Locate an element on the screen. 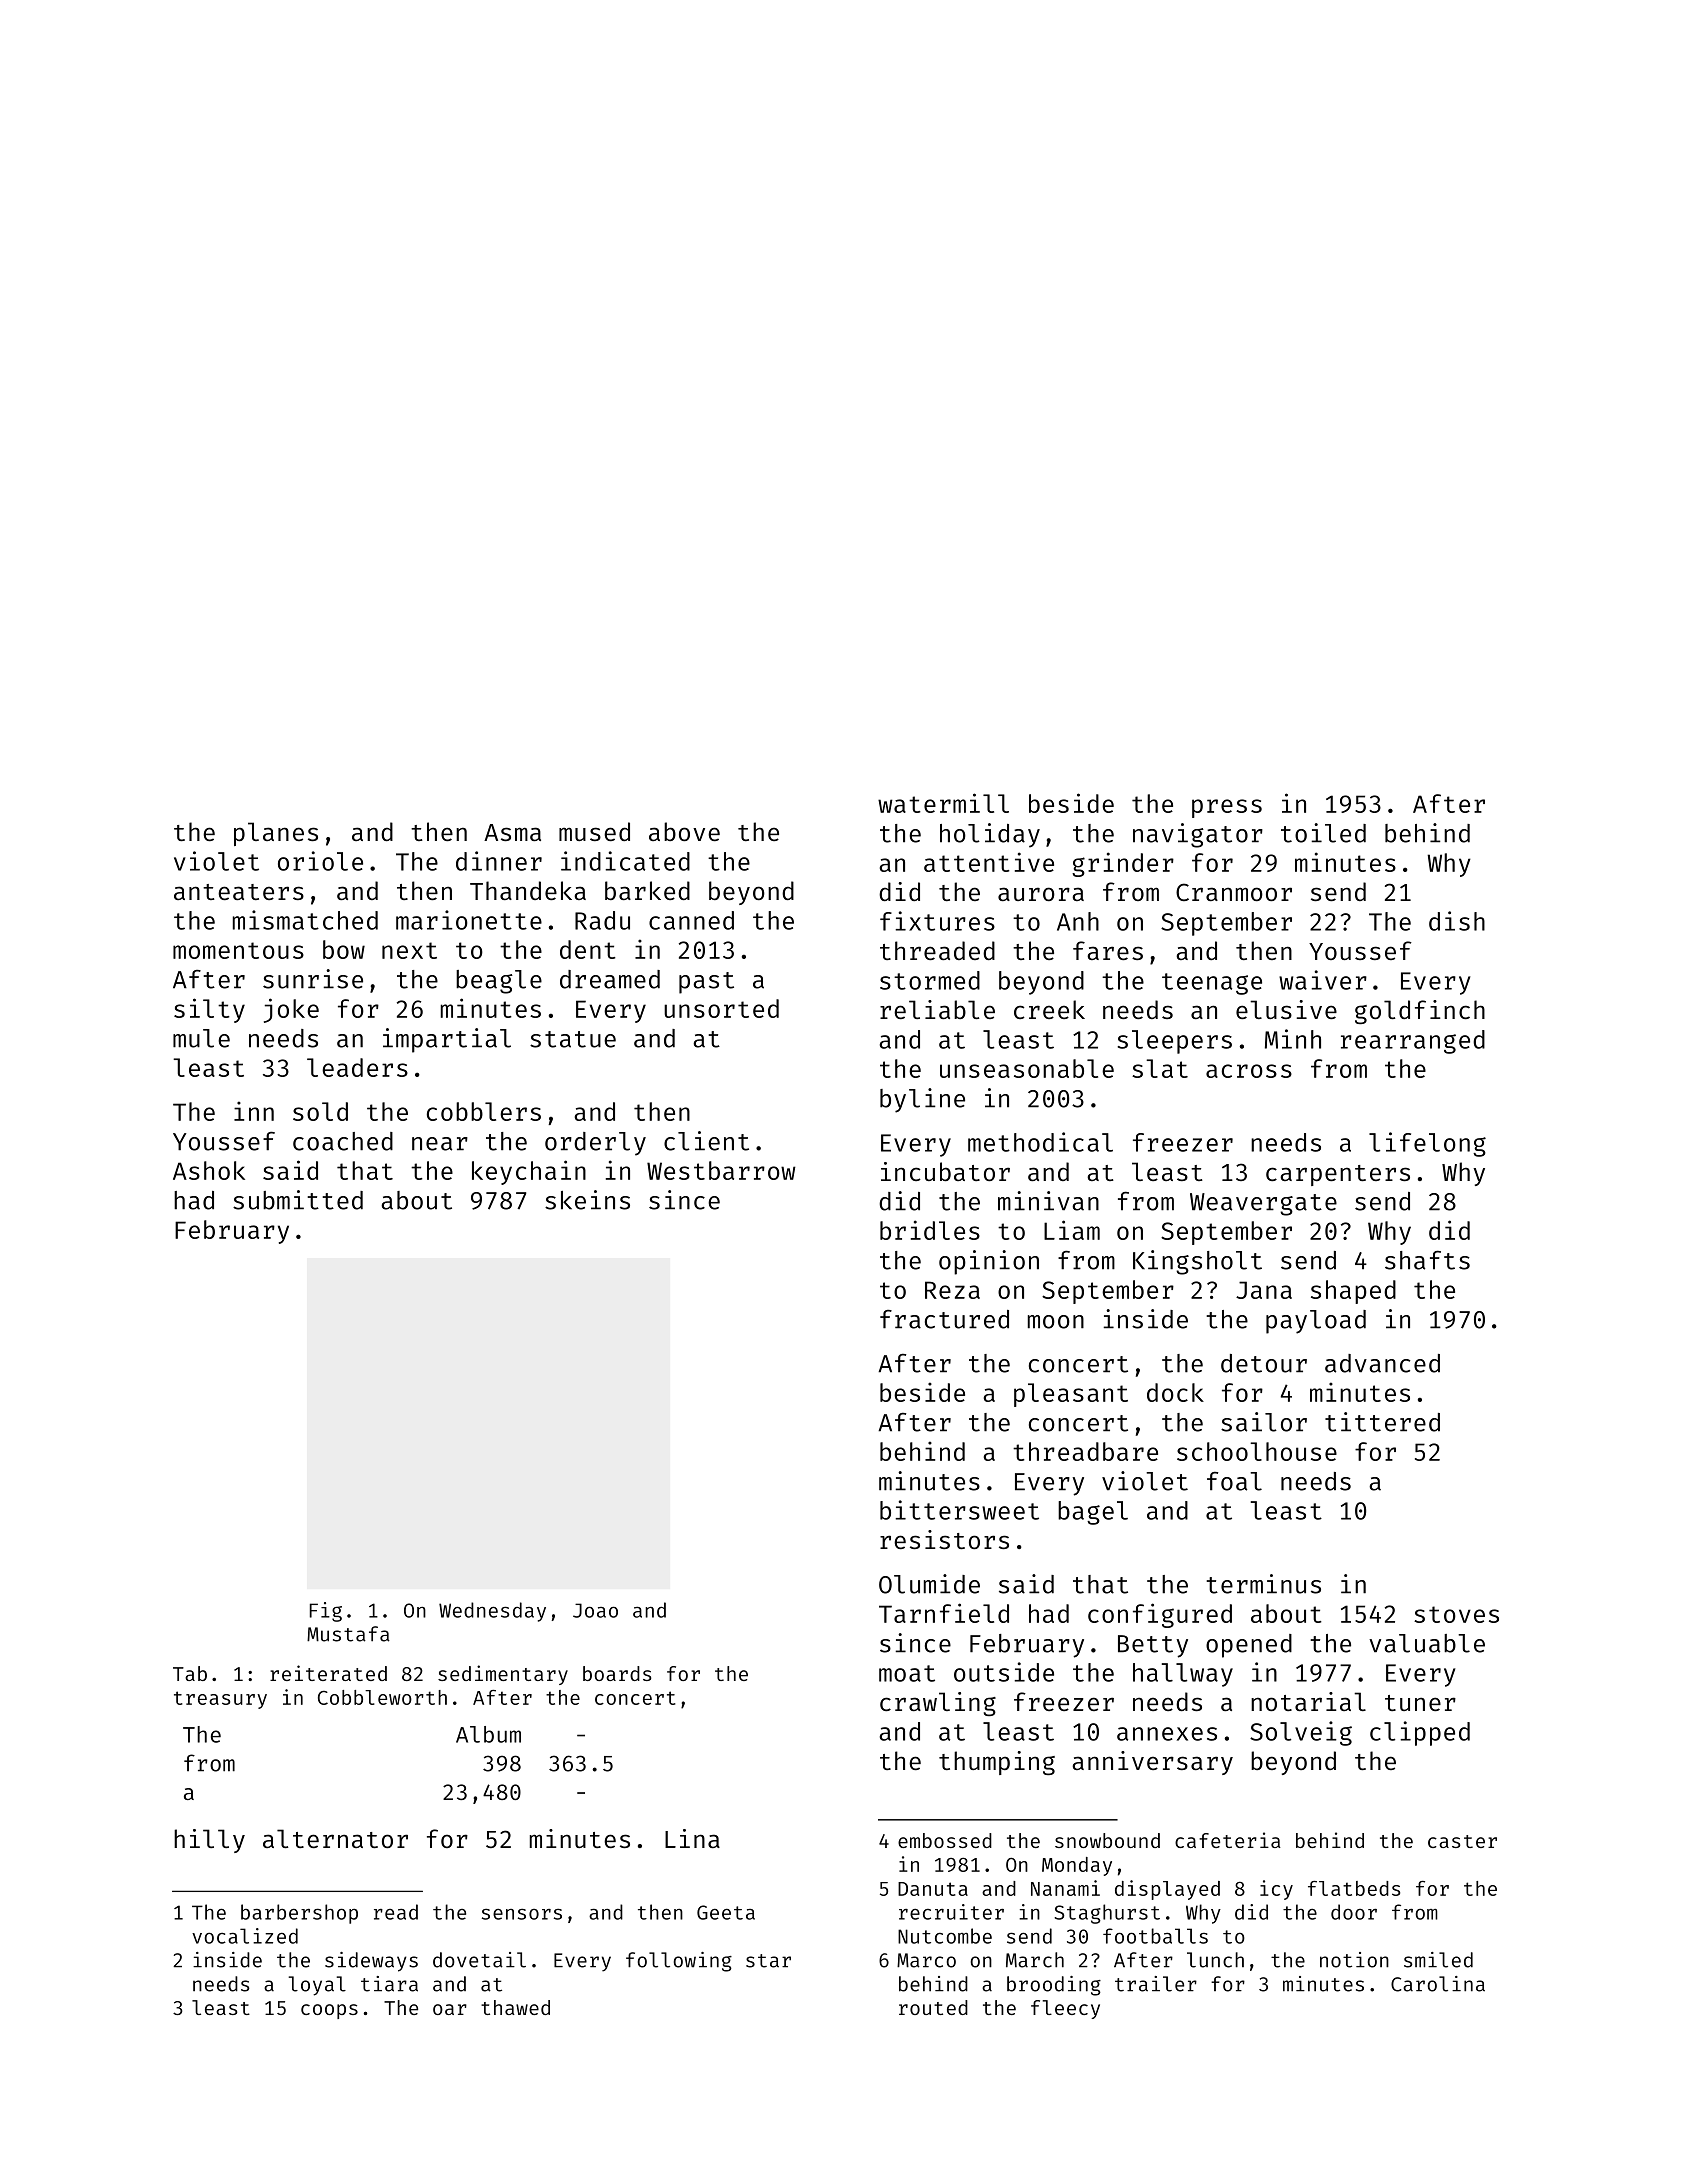 The height and width of the screenshot is (2178, 1683). alternator is located at coordinates (335, 1838).
